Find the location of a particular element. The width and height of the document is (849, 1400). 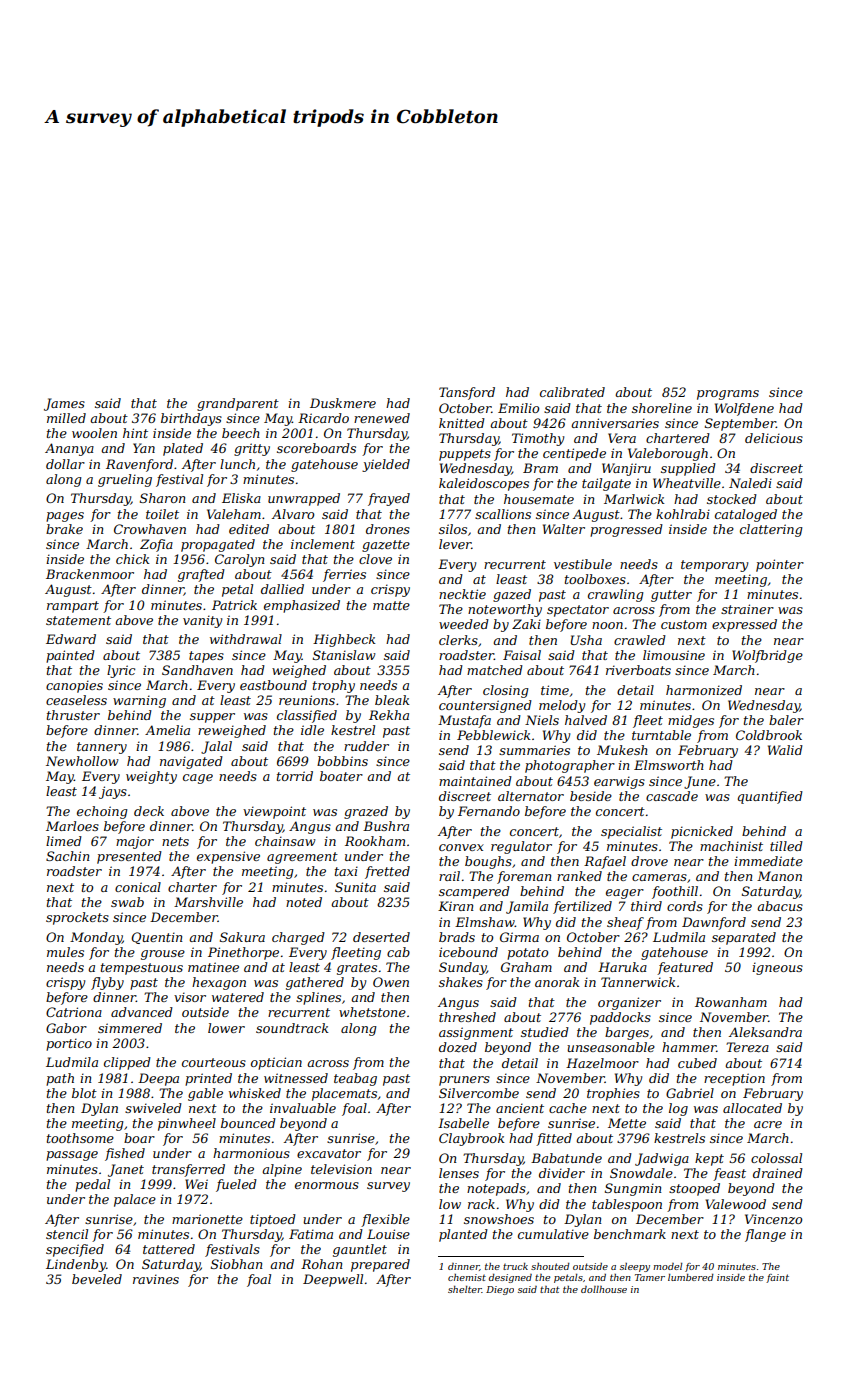

Haruka is located at coordinates (622, 967).
